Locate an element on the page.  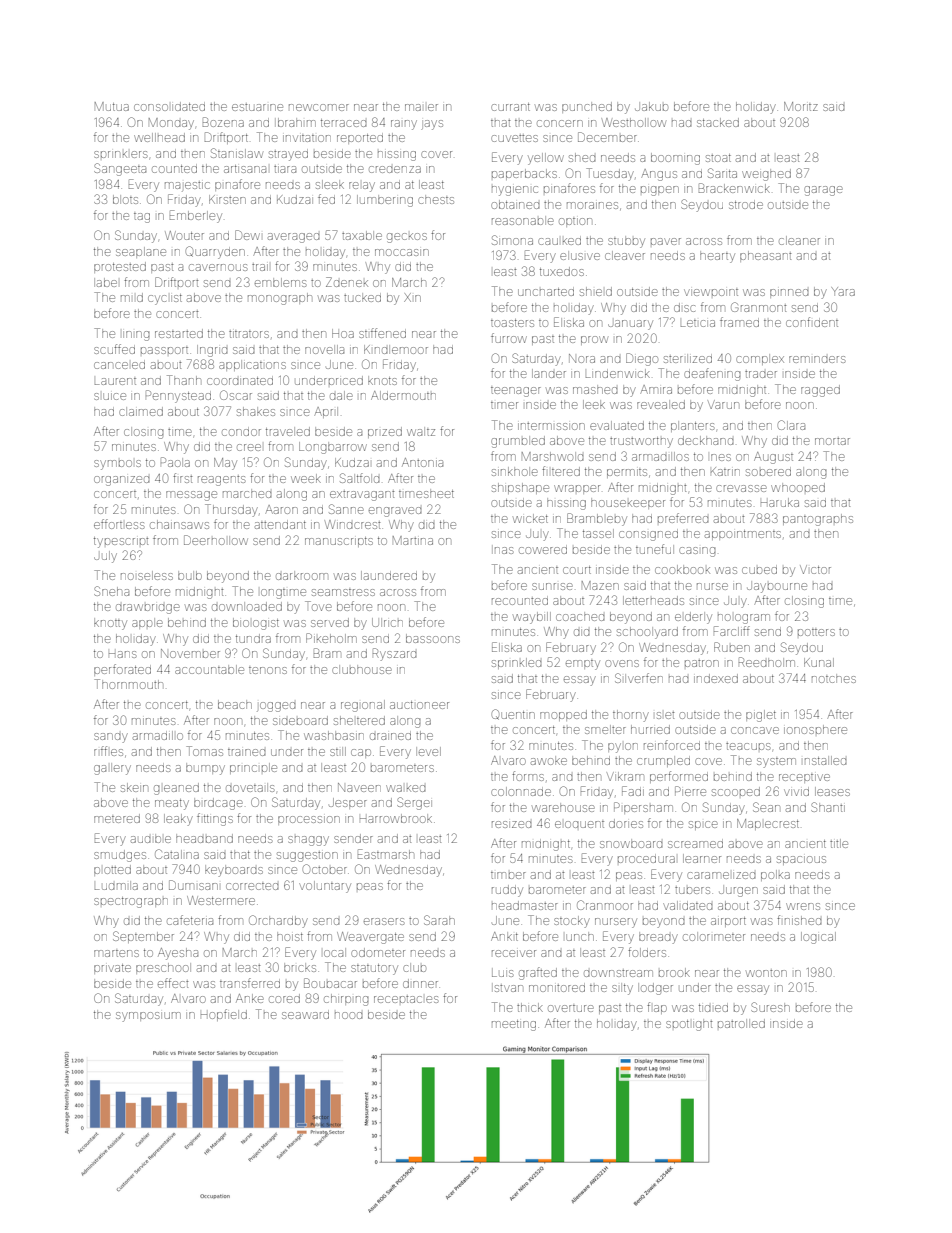
currant is located at coordinates (510, 107).
